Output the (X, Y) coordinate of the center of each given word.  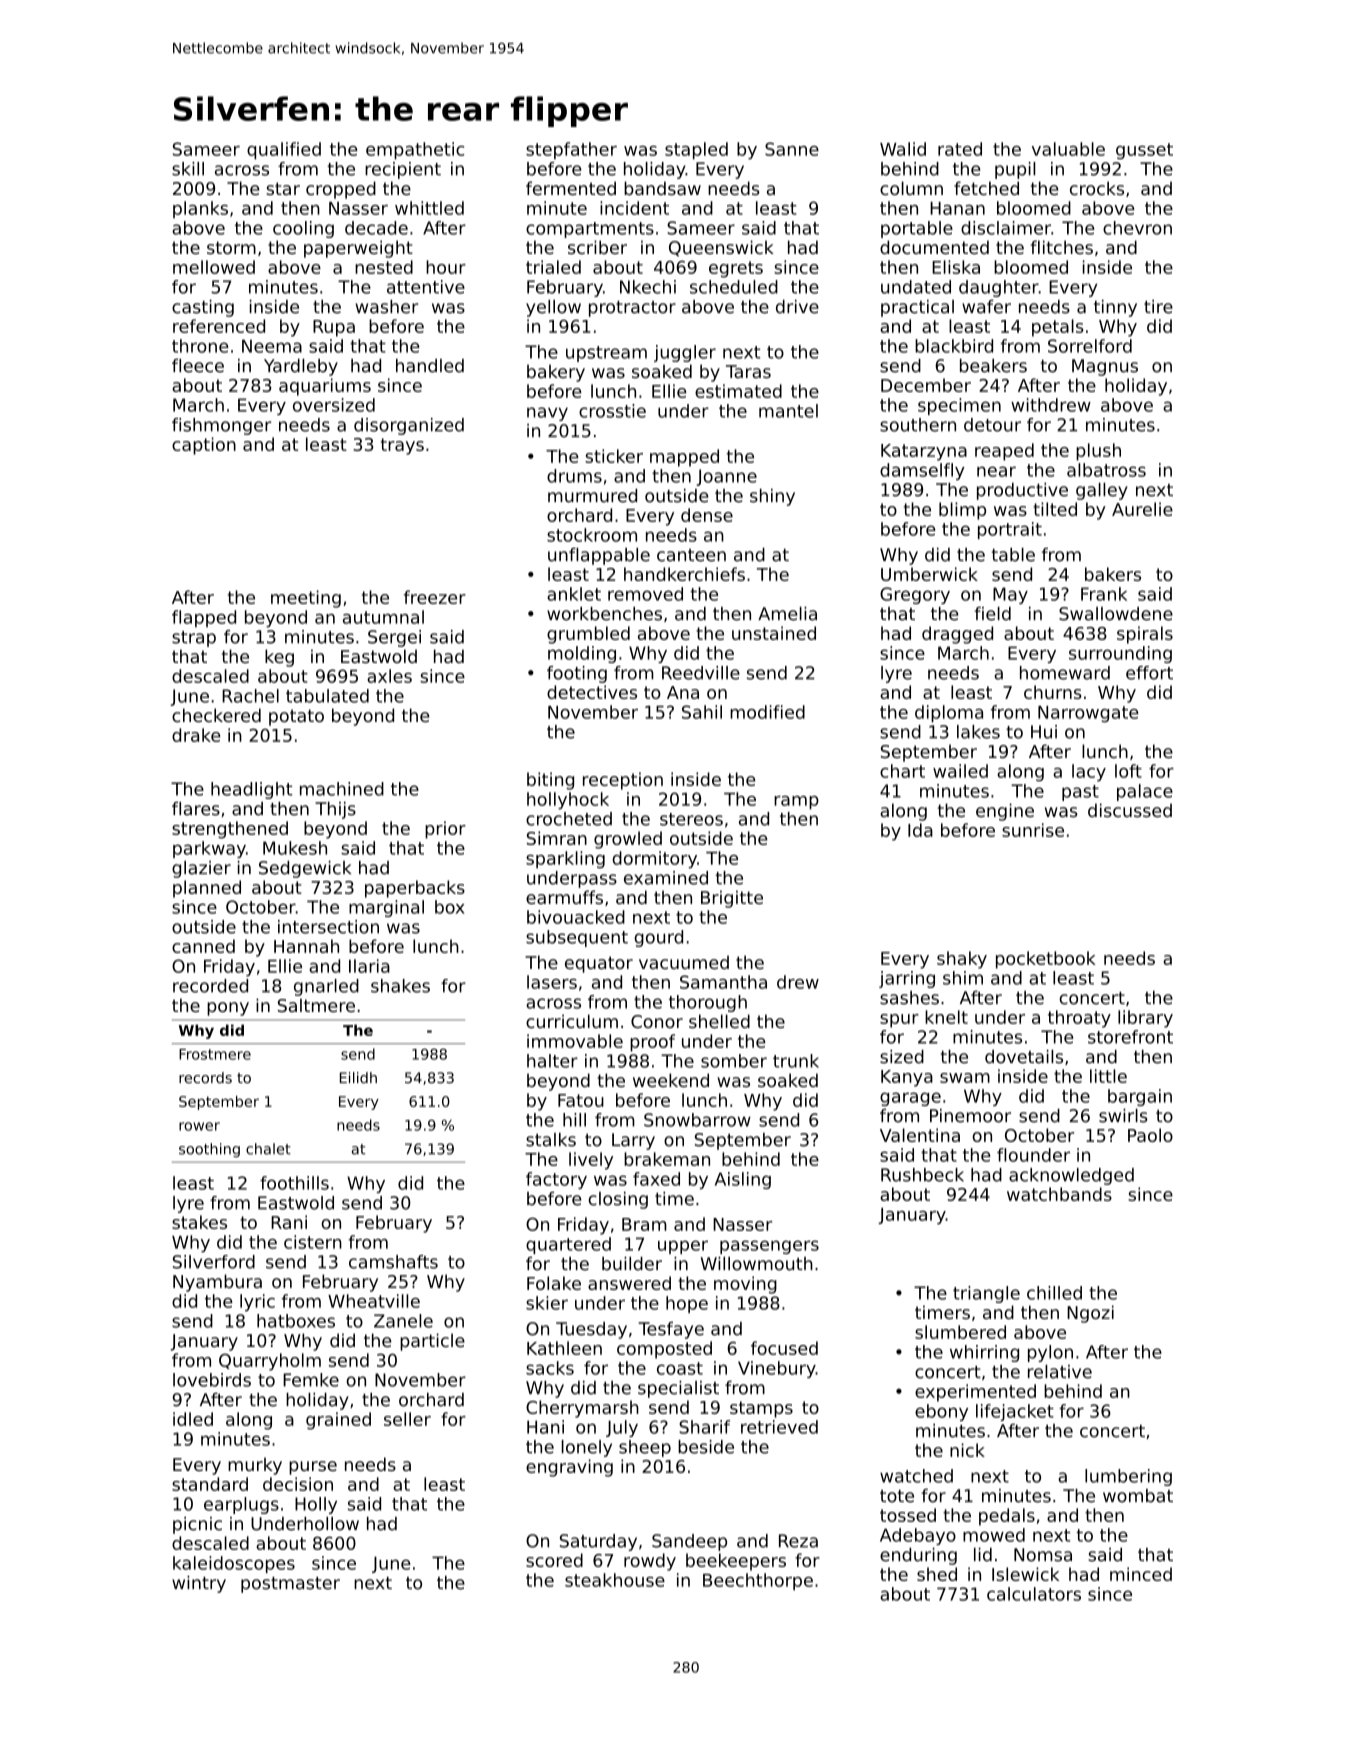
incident (634, 208)
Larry (633, 1141)
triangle (986, 1294)
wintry (199, 1584)
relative (1060, 1372)
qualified (284, 151)
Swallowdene (1116, 614)
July (622, 1428)
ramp (796, 803)
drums (574, 476)
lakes (978, 732)
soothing (209, 1150)
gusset (1144, 151)
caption (204, 446)
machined (342, 789)
